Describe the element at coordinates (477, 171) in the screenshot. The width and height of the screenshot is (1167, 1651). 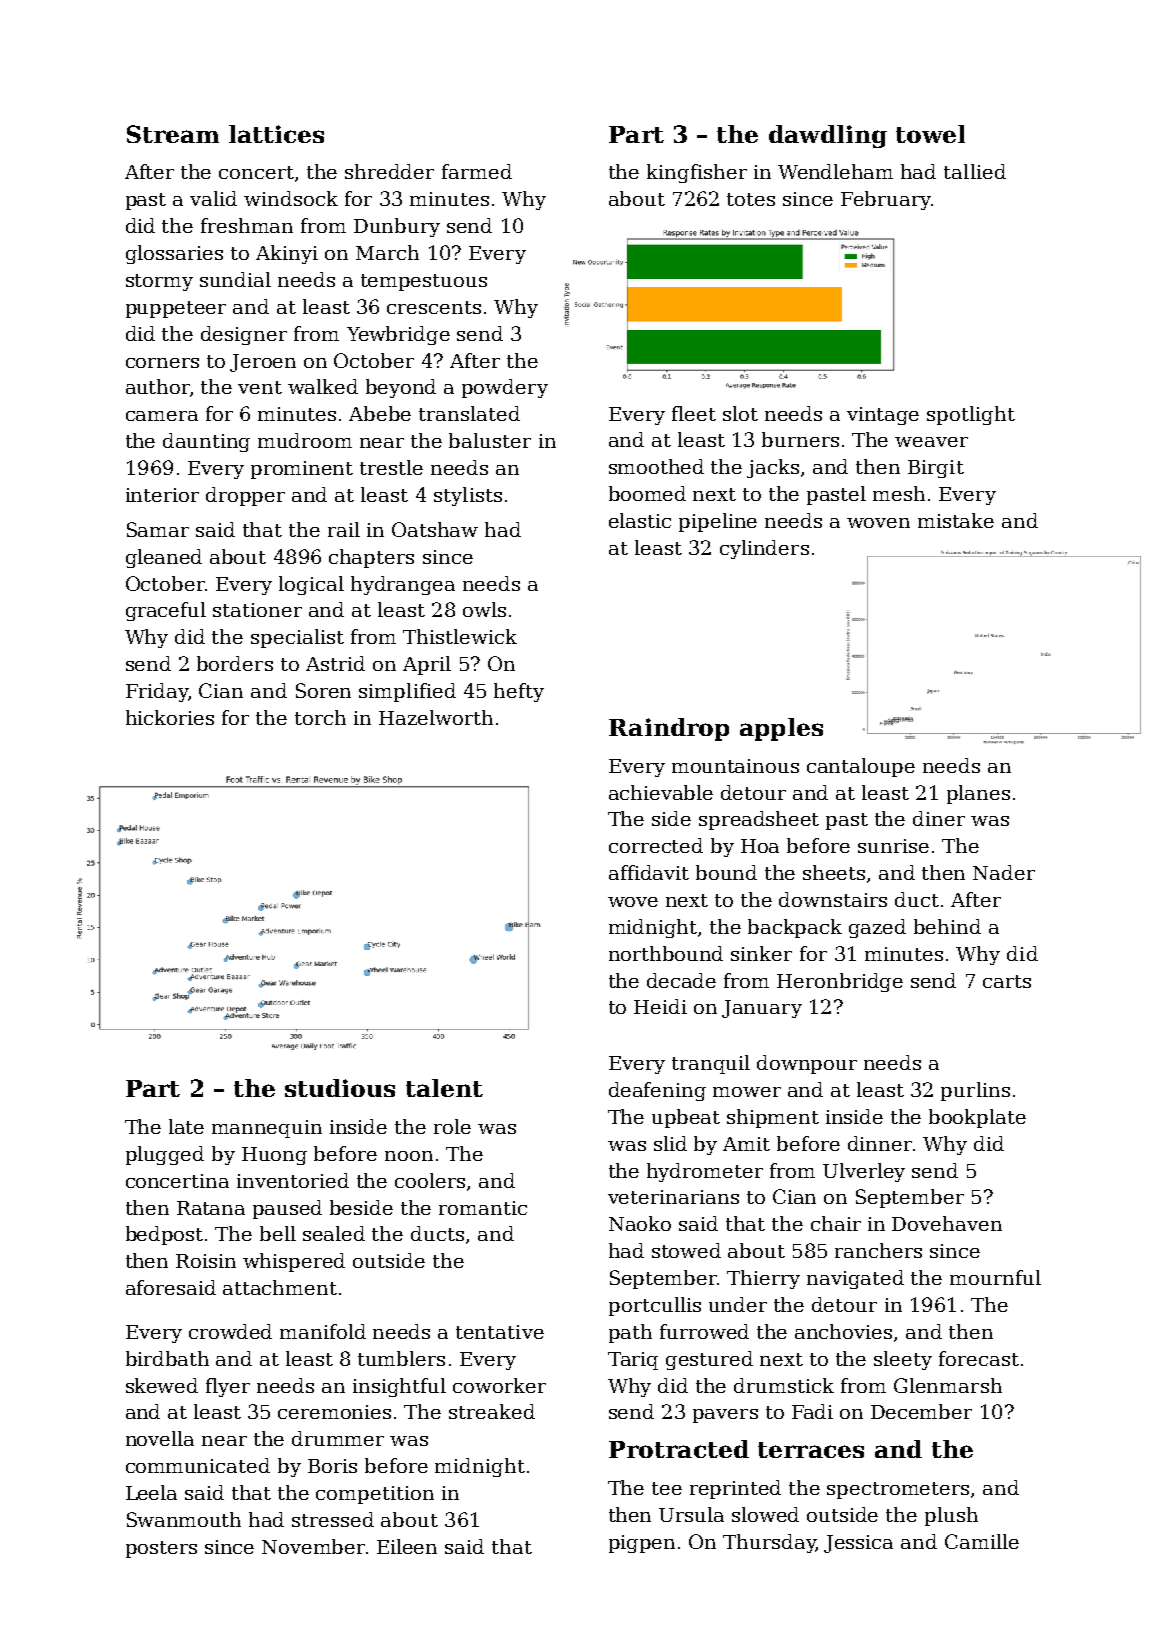
I see `farmed` at that location.
